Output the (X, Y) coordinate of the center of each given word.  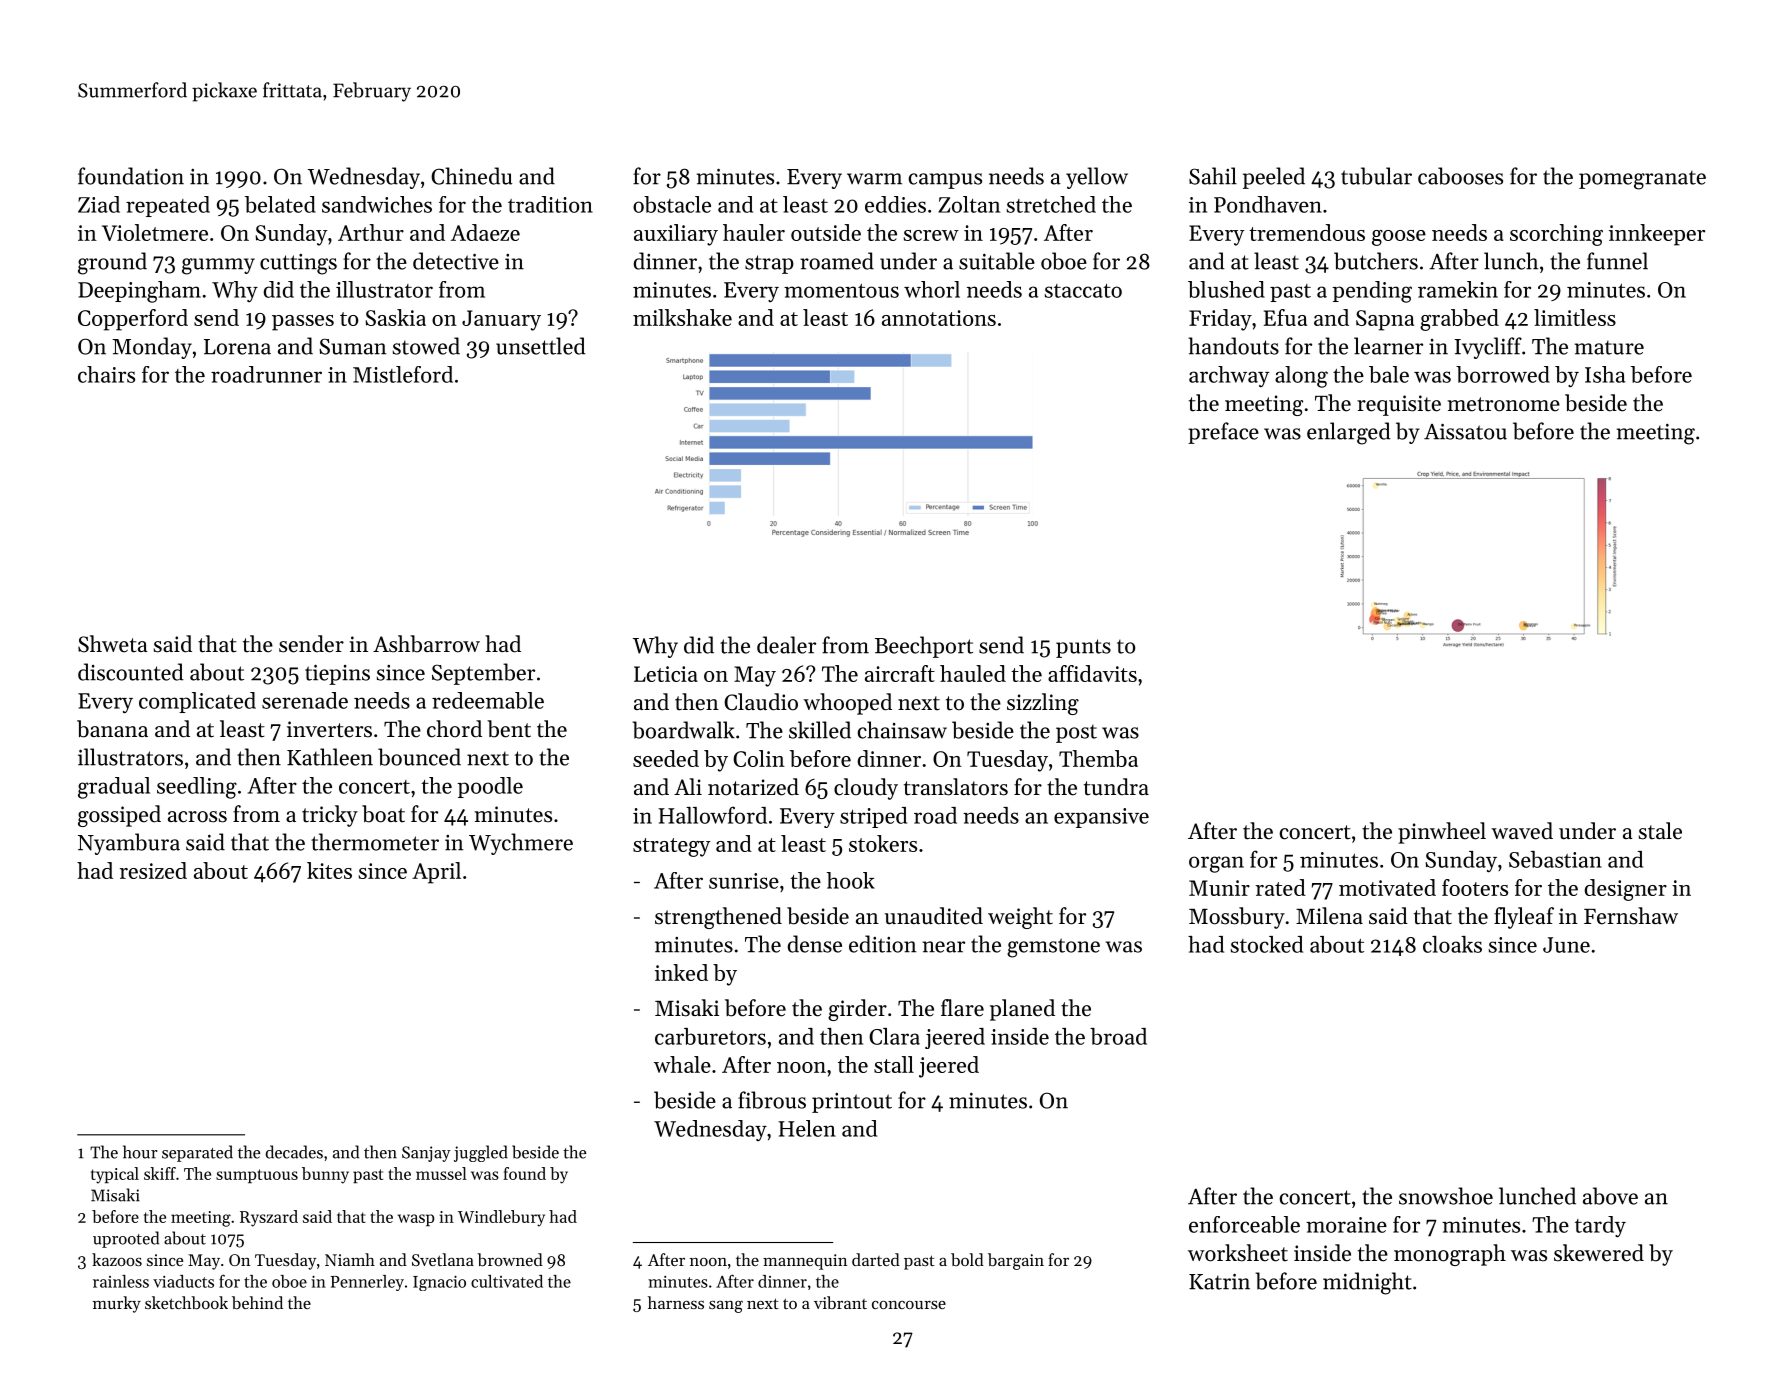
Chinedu (471, 176)
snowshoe (1446, 1196)
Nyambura (129, 844)
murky (117, 1304)
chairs (106, 374)
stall (894, 1064)
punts (1083, 648)
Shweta (113, 644)
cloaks (1452, 944)
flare (962, 1008)
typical (115, 1175)
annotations (939, 318)
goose (1399, 238)
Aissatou (1465, 431)
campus (945, 181)
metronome (1503, 404)
